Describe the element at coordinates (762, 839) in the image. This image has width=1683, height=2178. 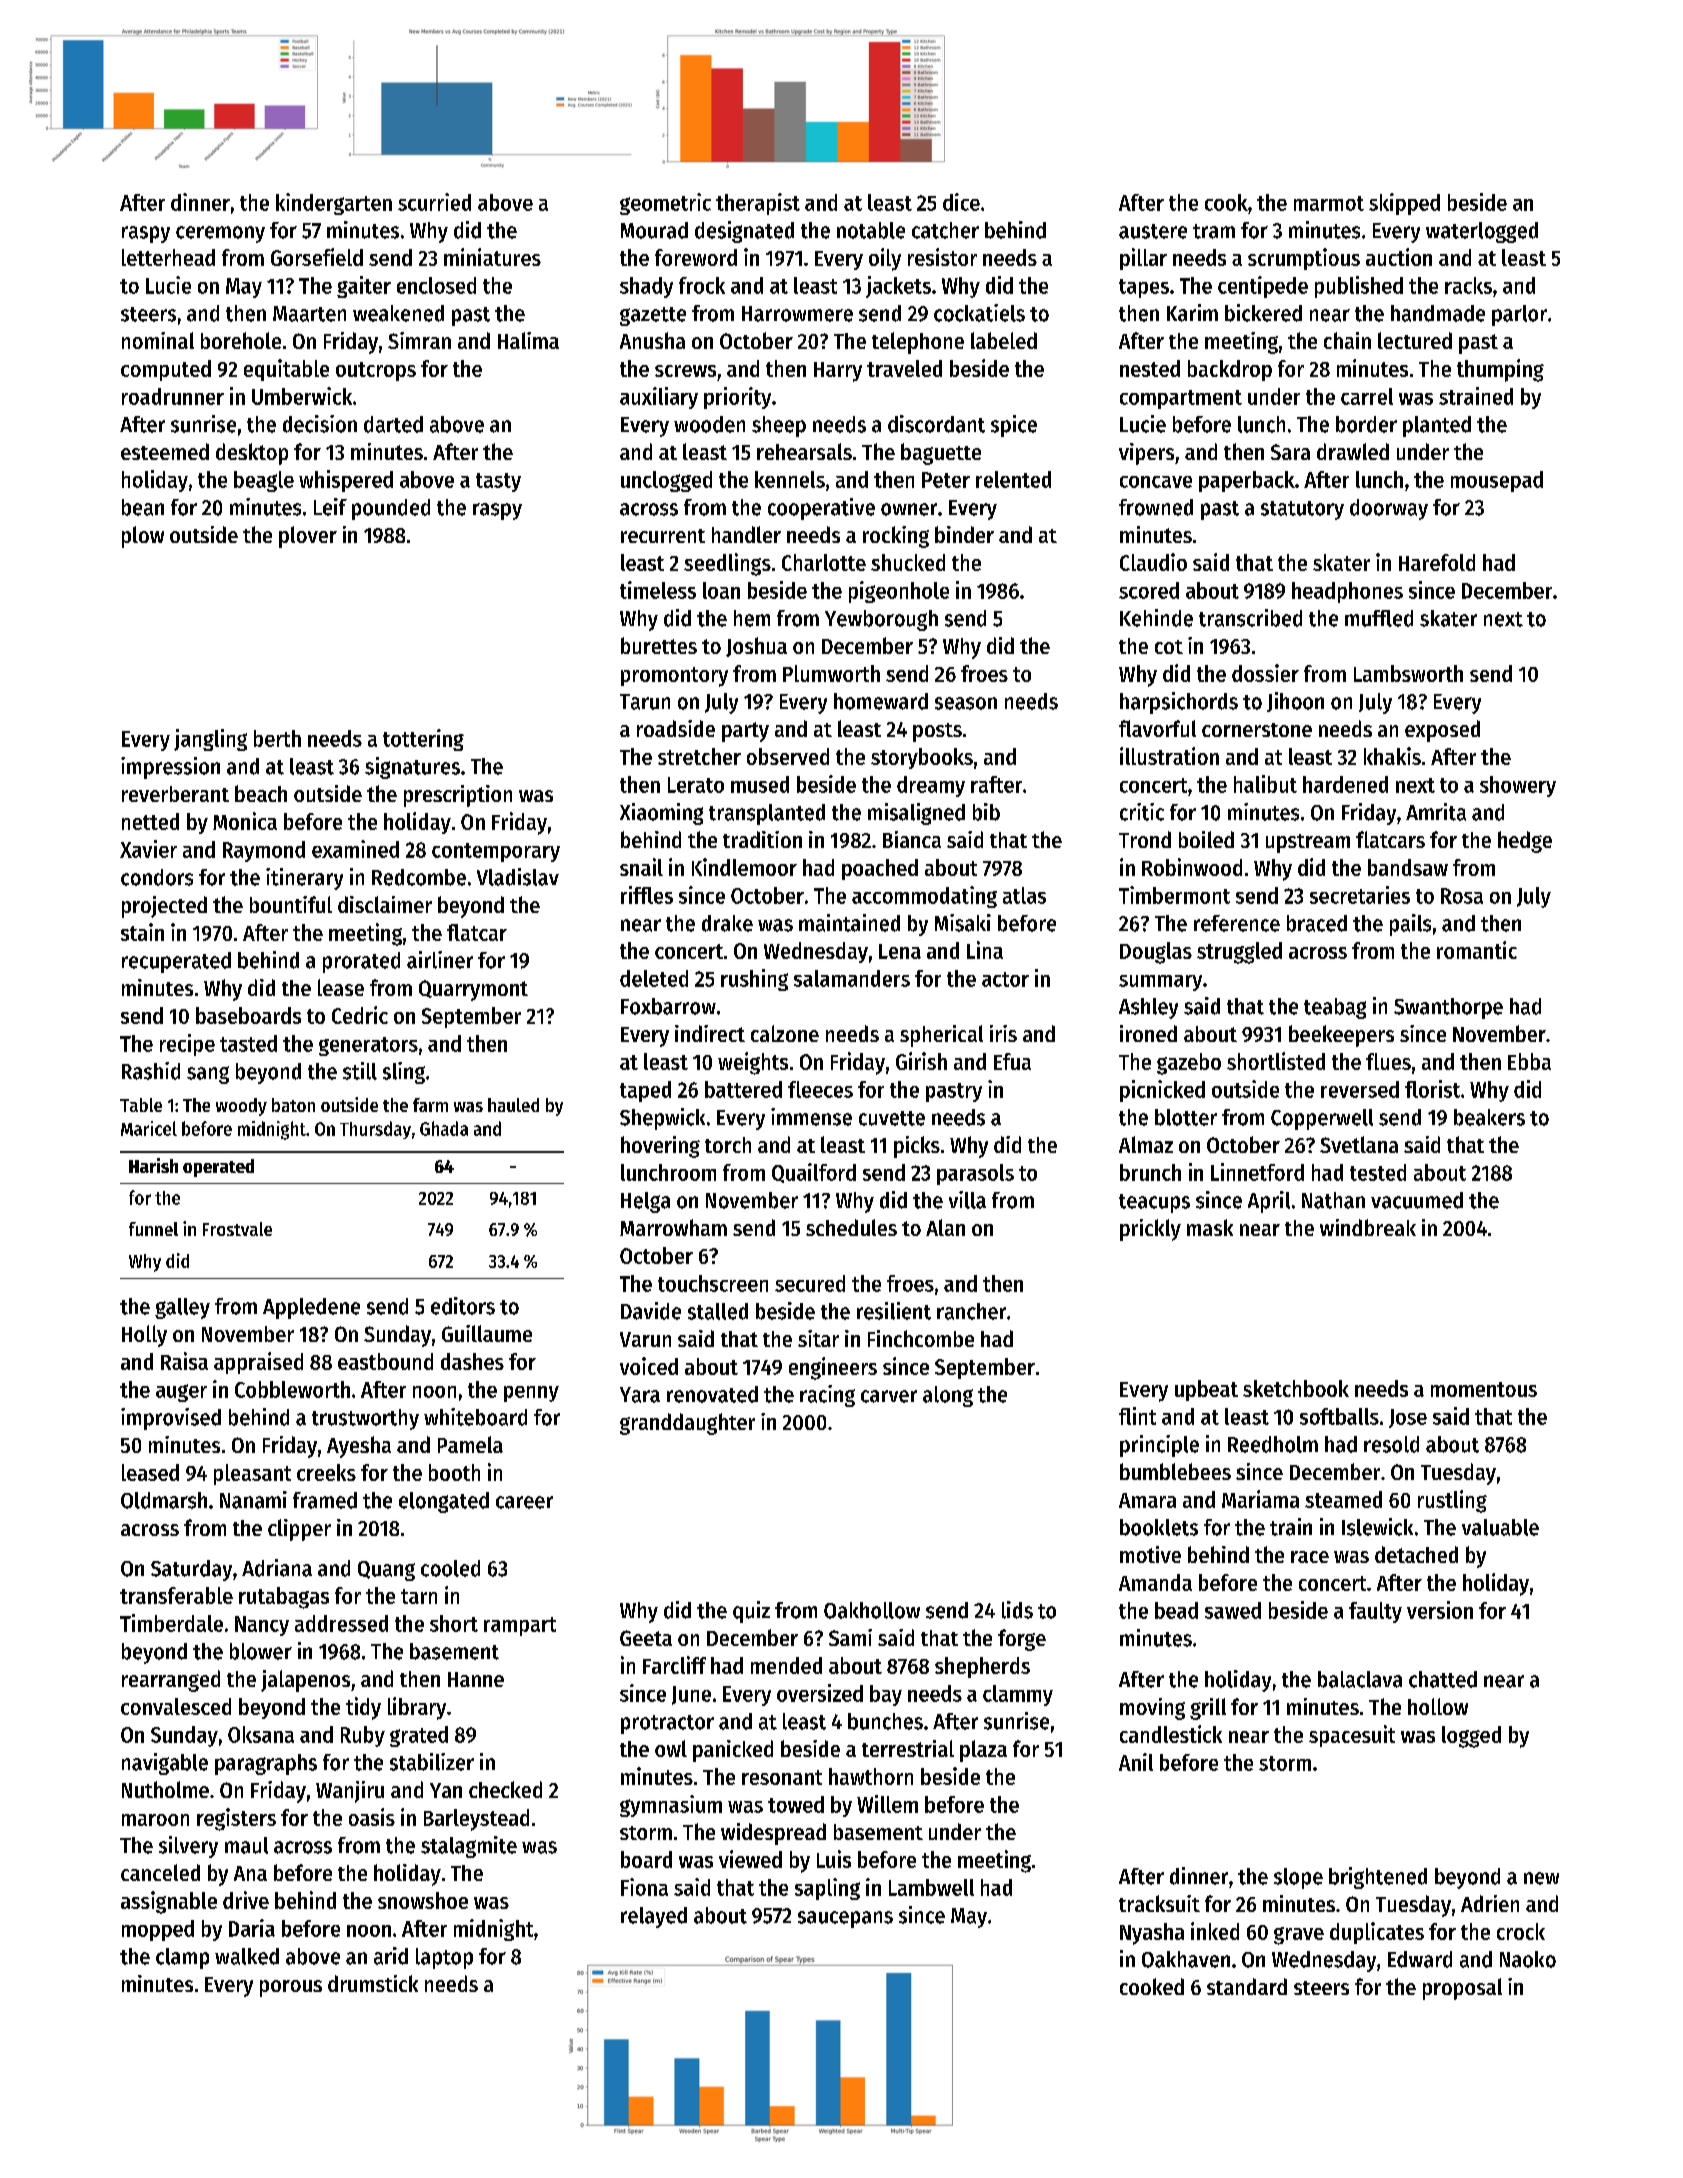
I see `tradition` at that location.
